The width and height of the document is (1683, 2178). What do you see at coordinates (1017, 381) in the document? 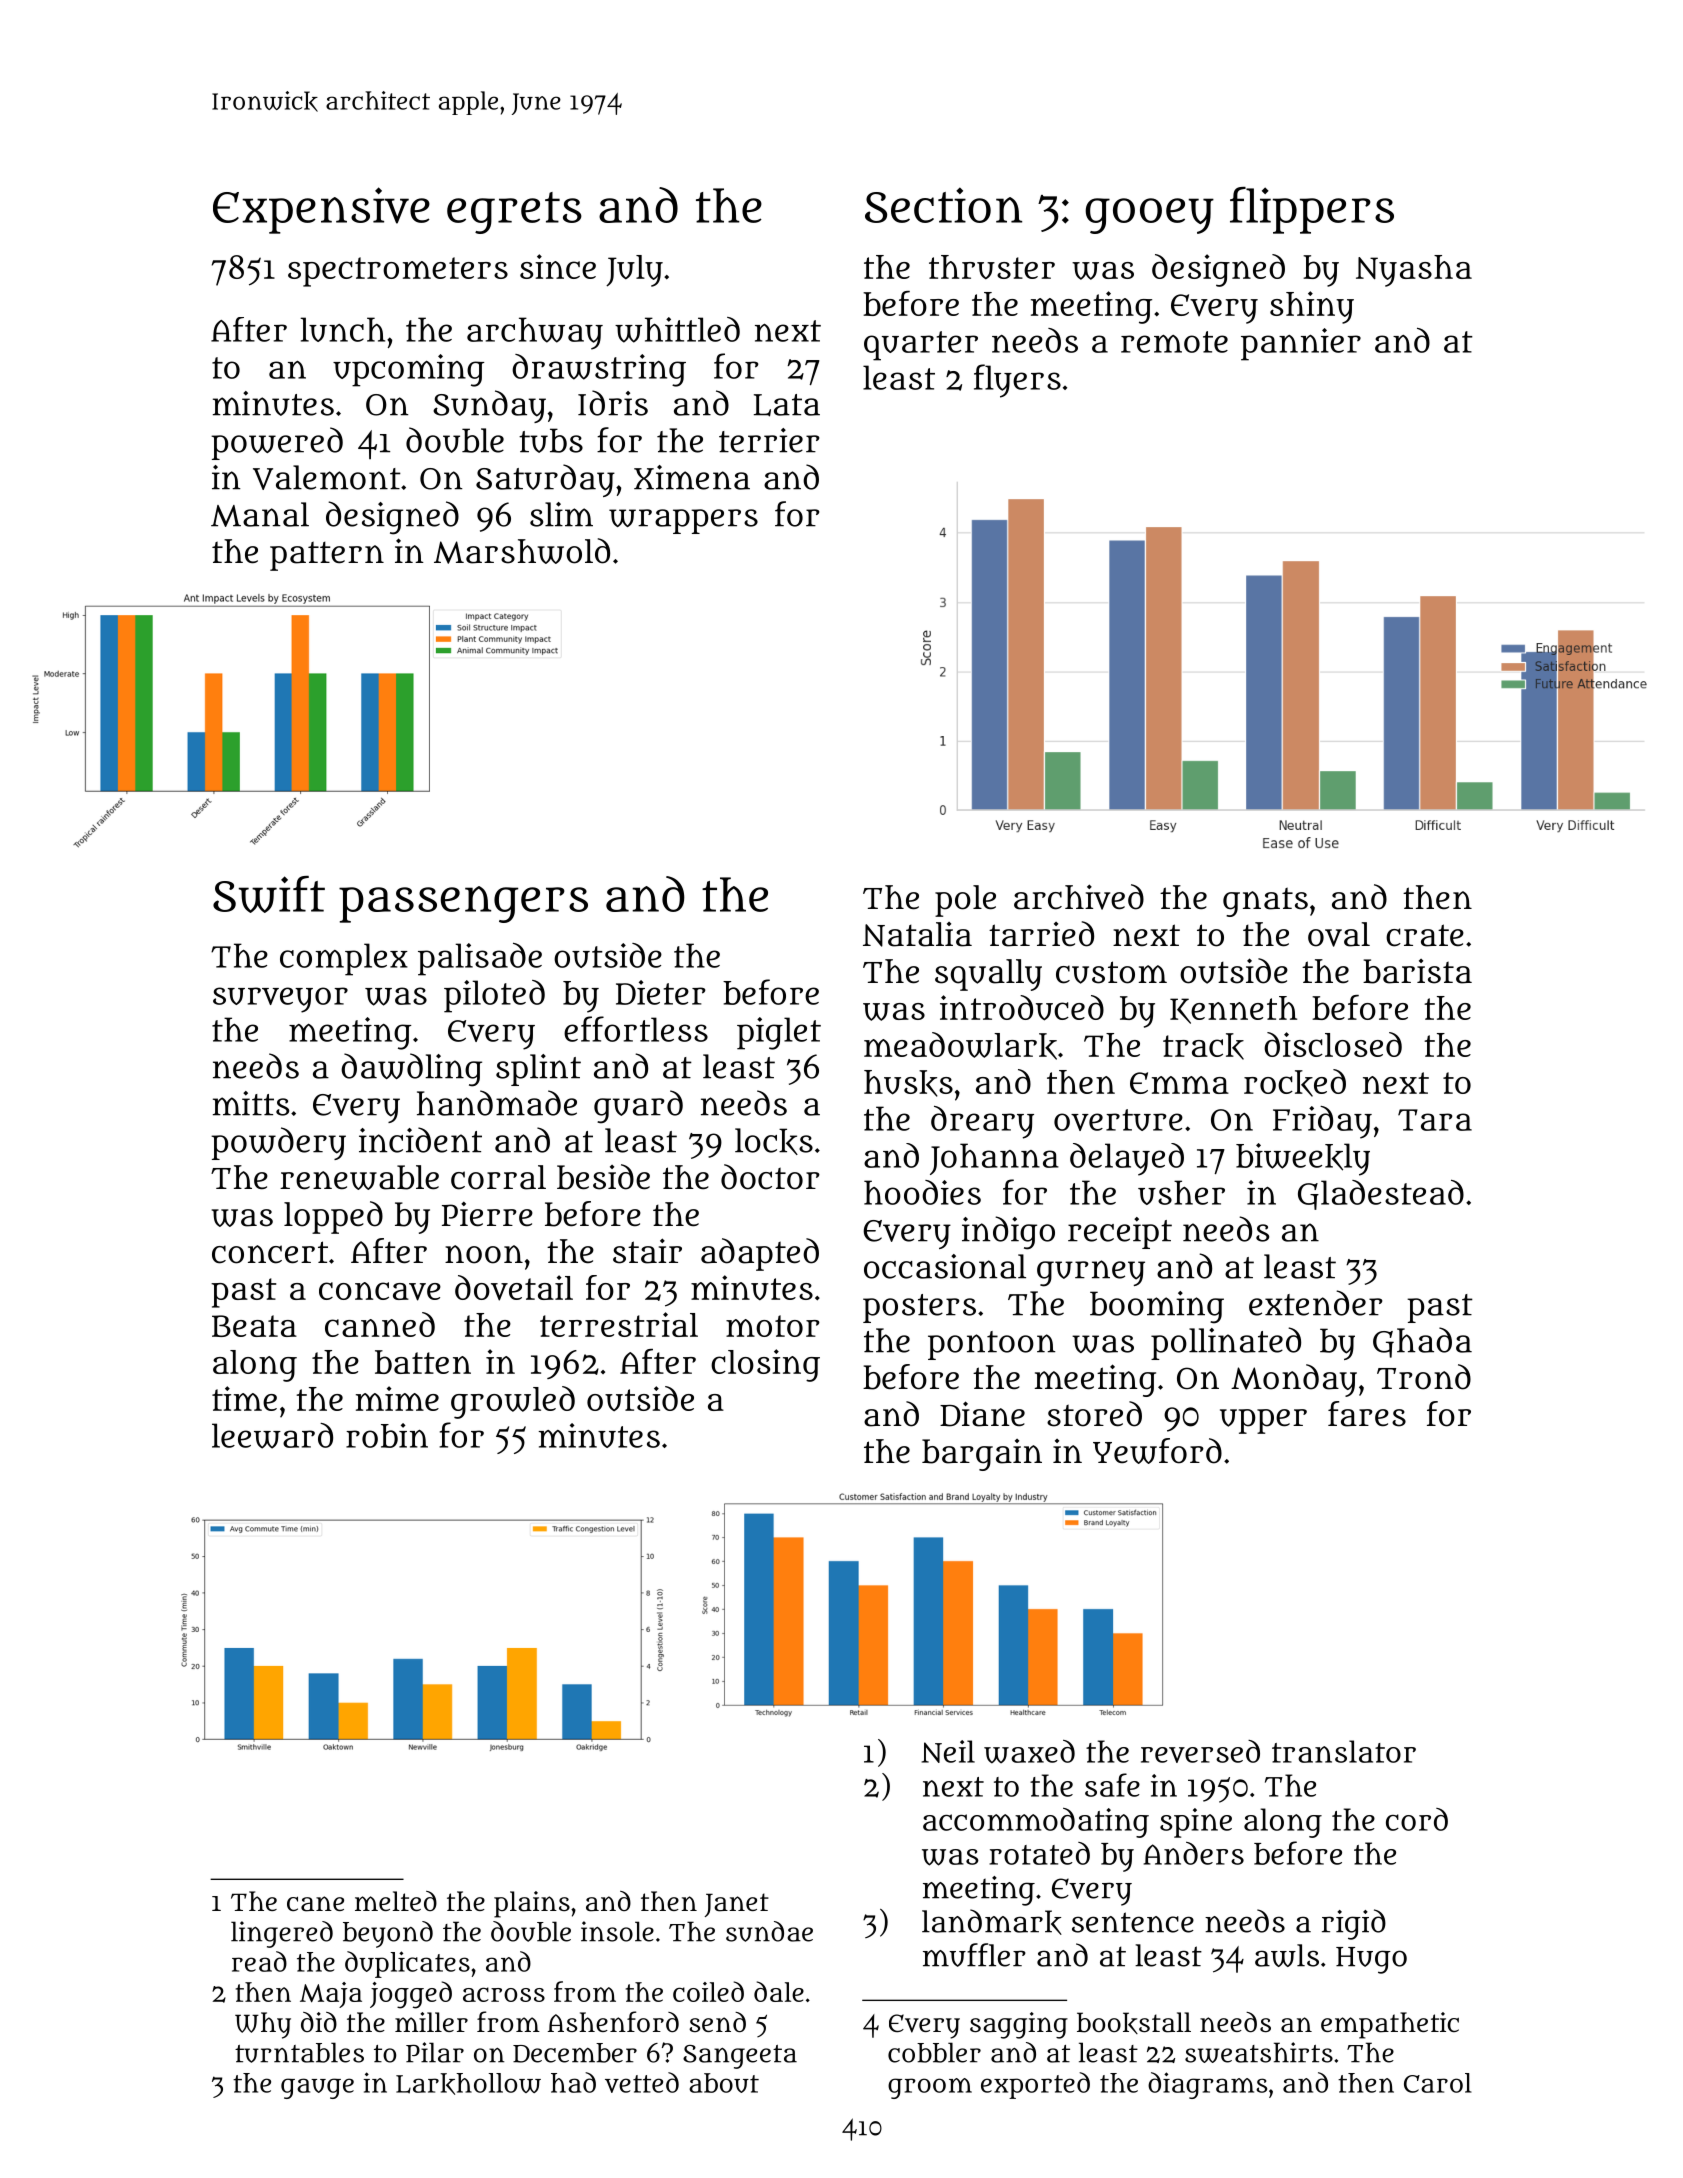
I see `flyers` at bounding box center [1017, 381].
